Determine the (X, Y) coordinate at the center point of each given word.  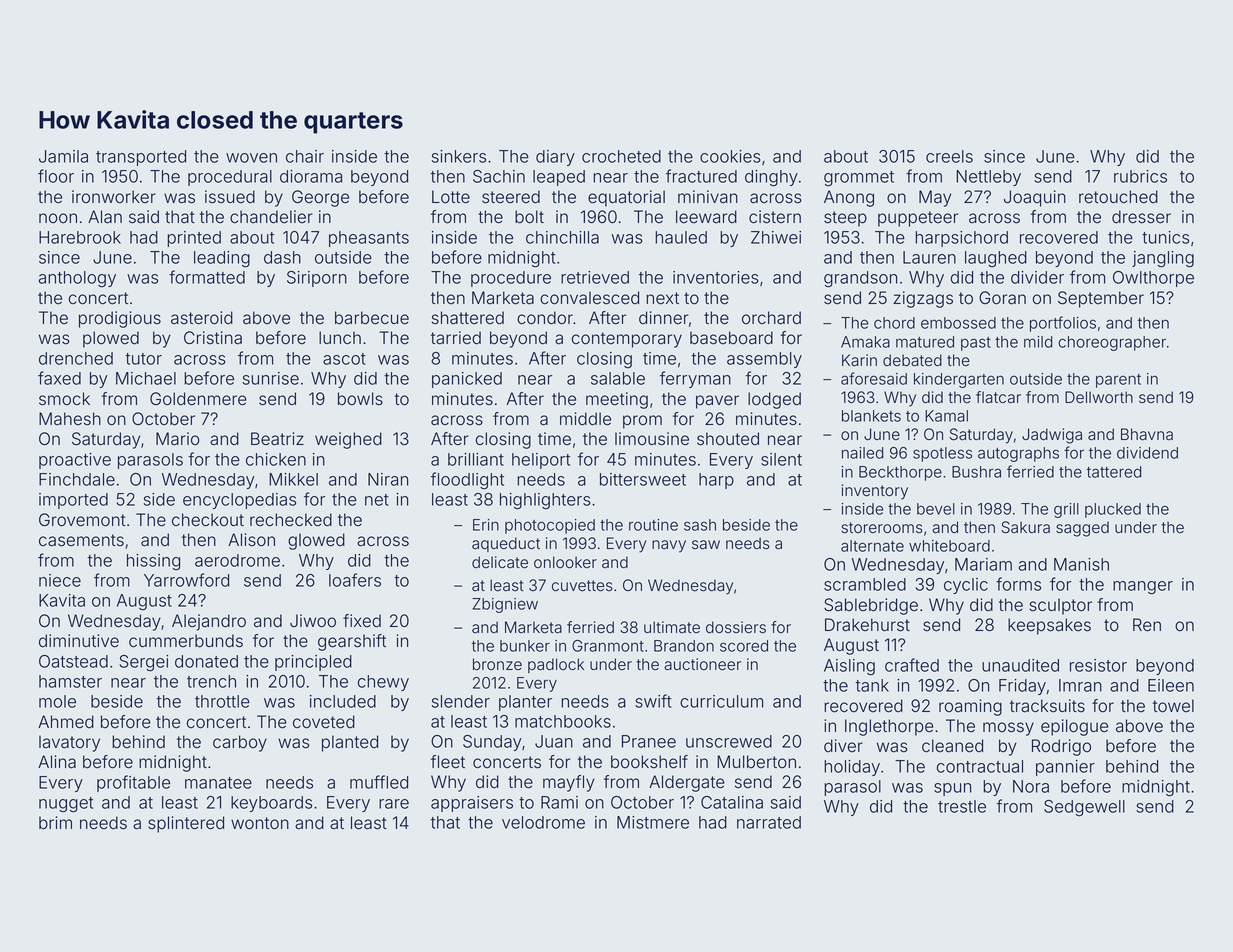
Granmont (608, 646)
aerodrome (237, 560)
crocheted (621, 156)
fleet (448, 762)
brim (55, 823)
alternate (872, 546)
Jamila (63, 156)
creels (949, 156)
